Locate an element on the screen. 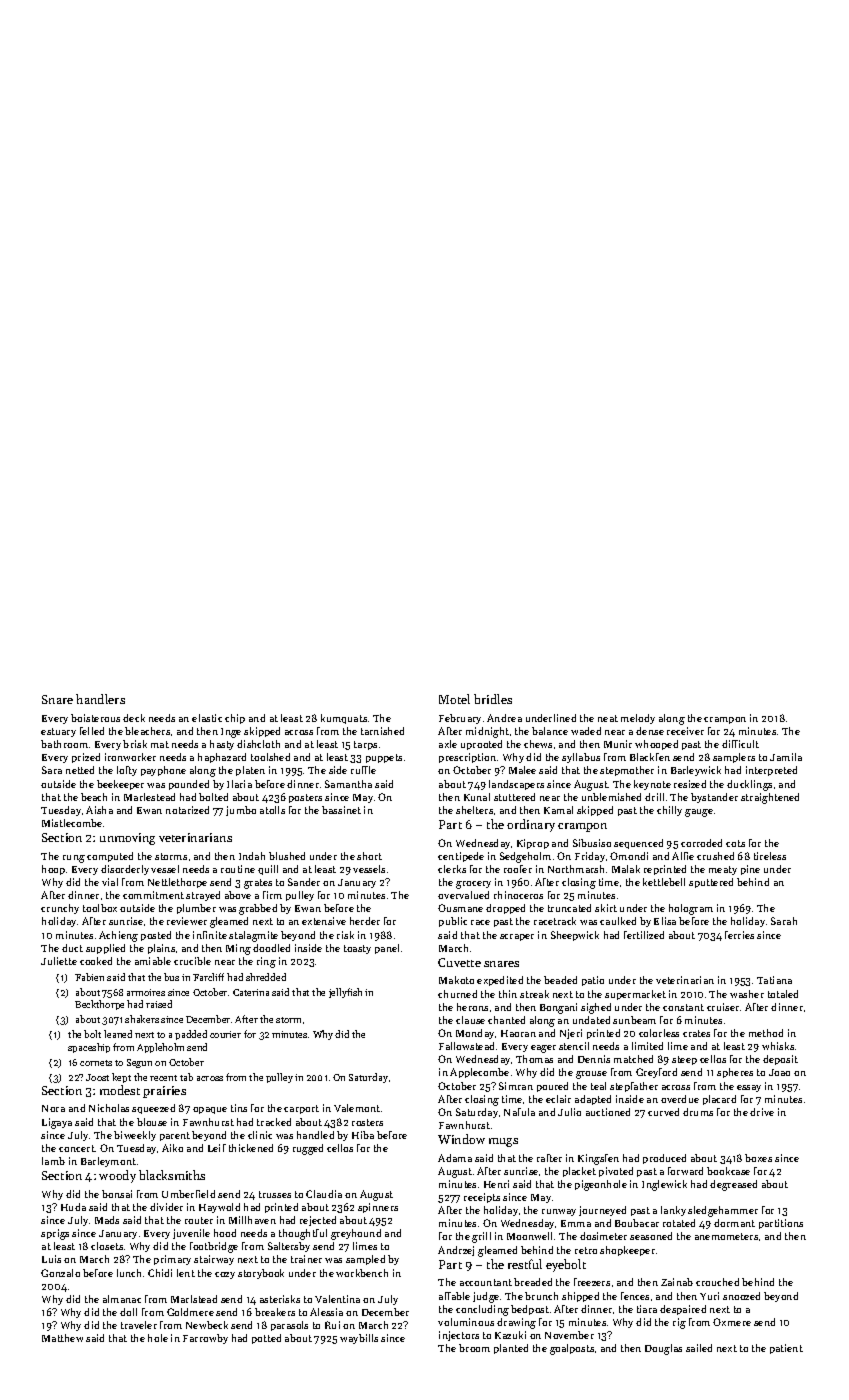  crunchy is located at coordinates (60, 909).
